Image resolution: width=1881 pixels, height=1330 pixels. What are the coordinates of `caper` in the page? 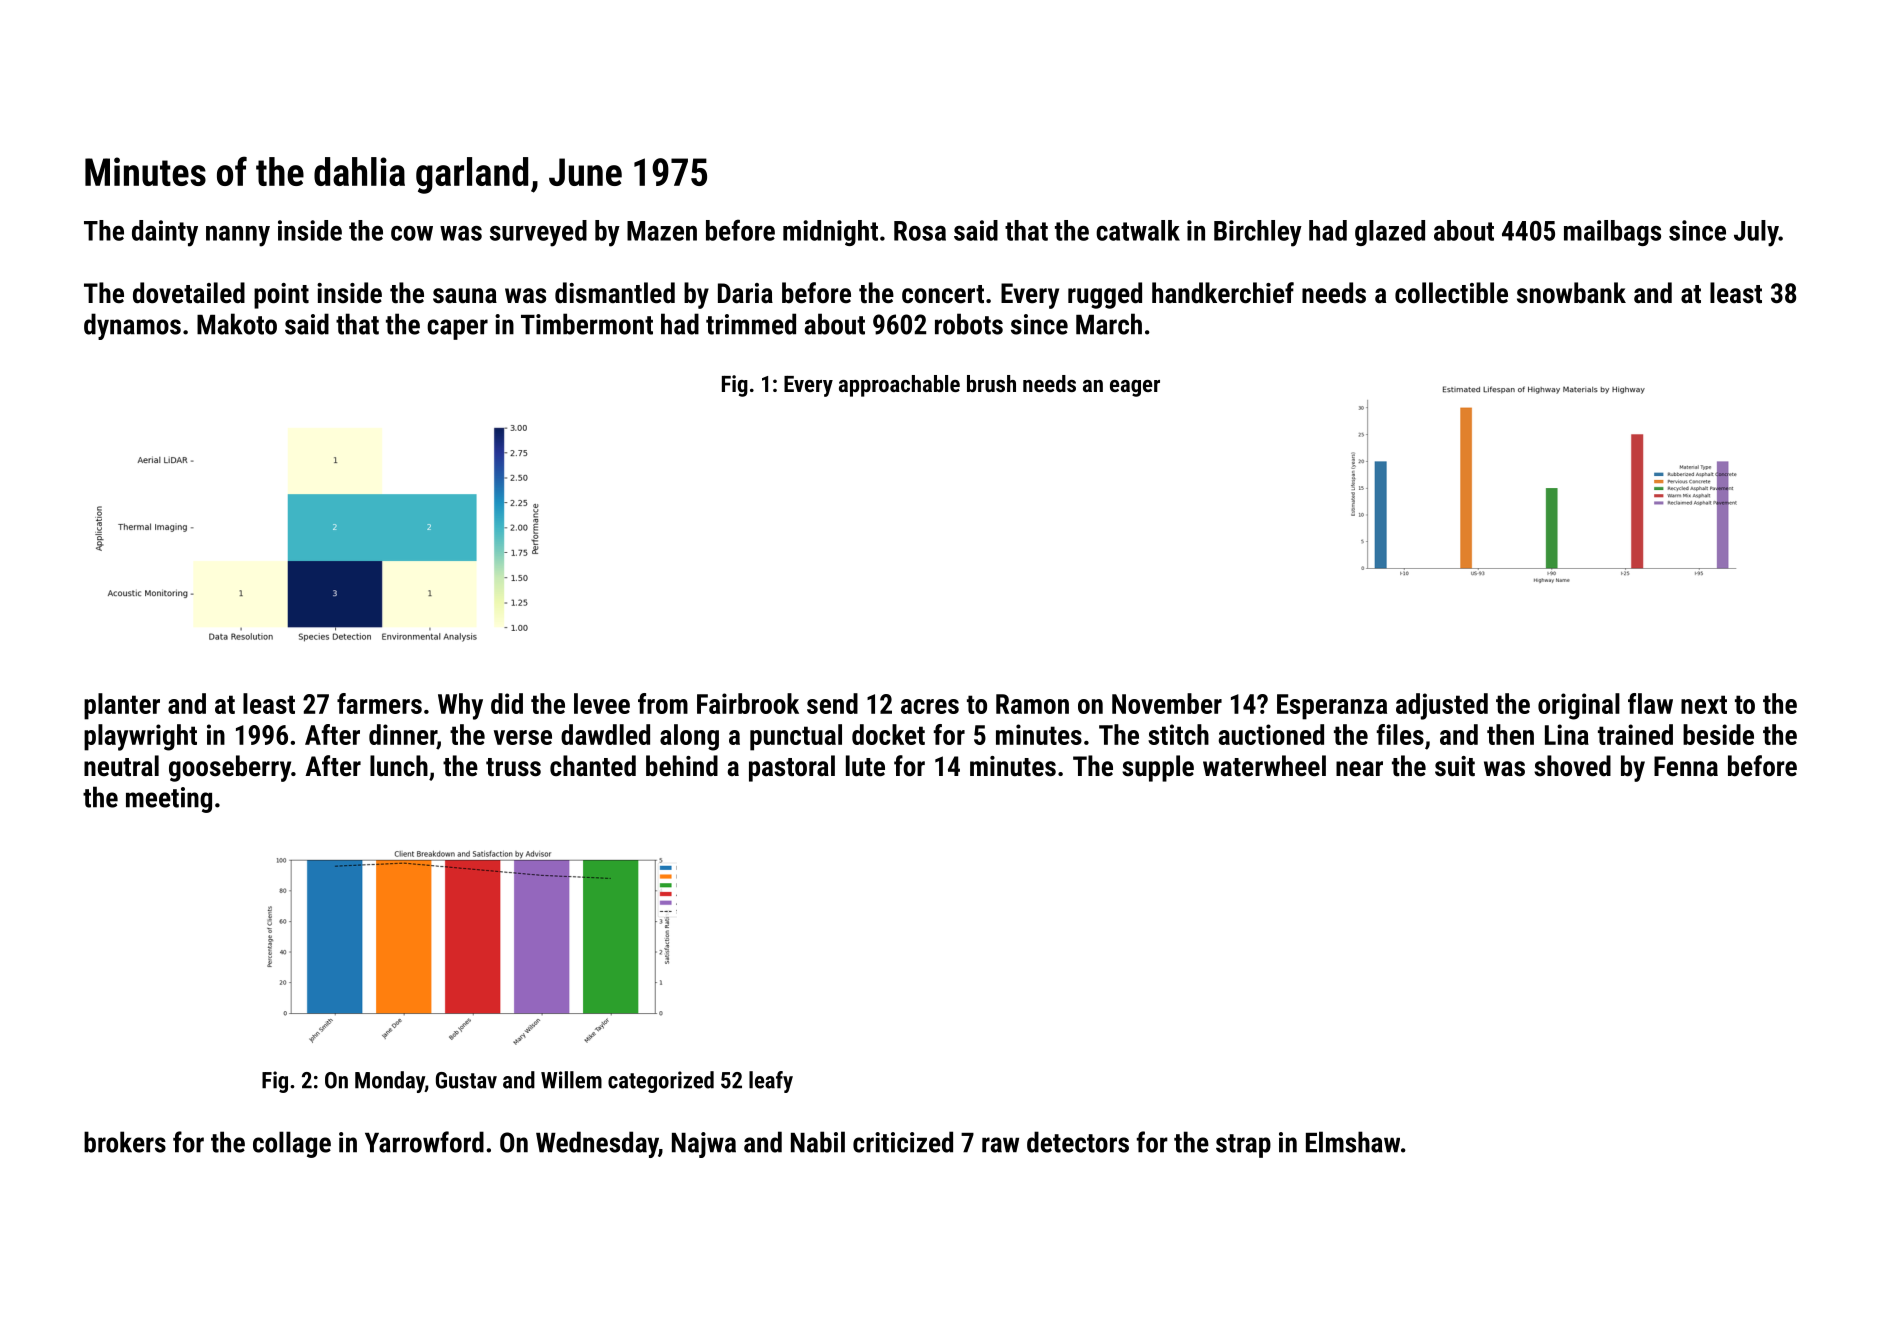 It's located at (457, 329).
